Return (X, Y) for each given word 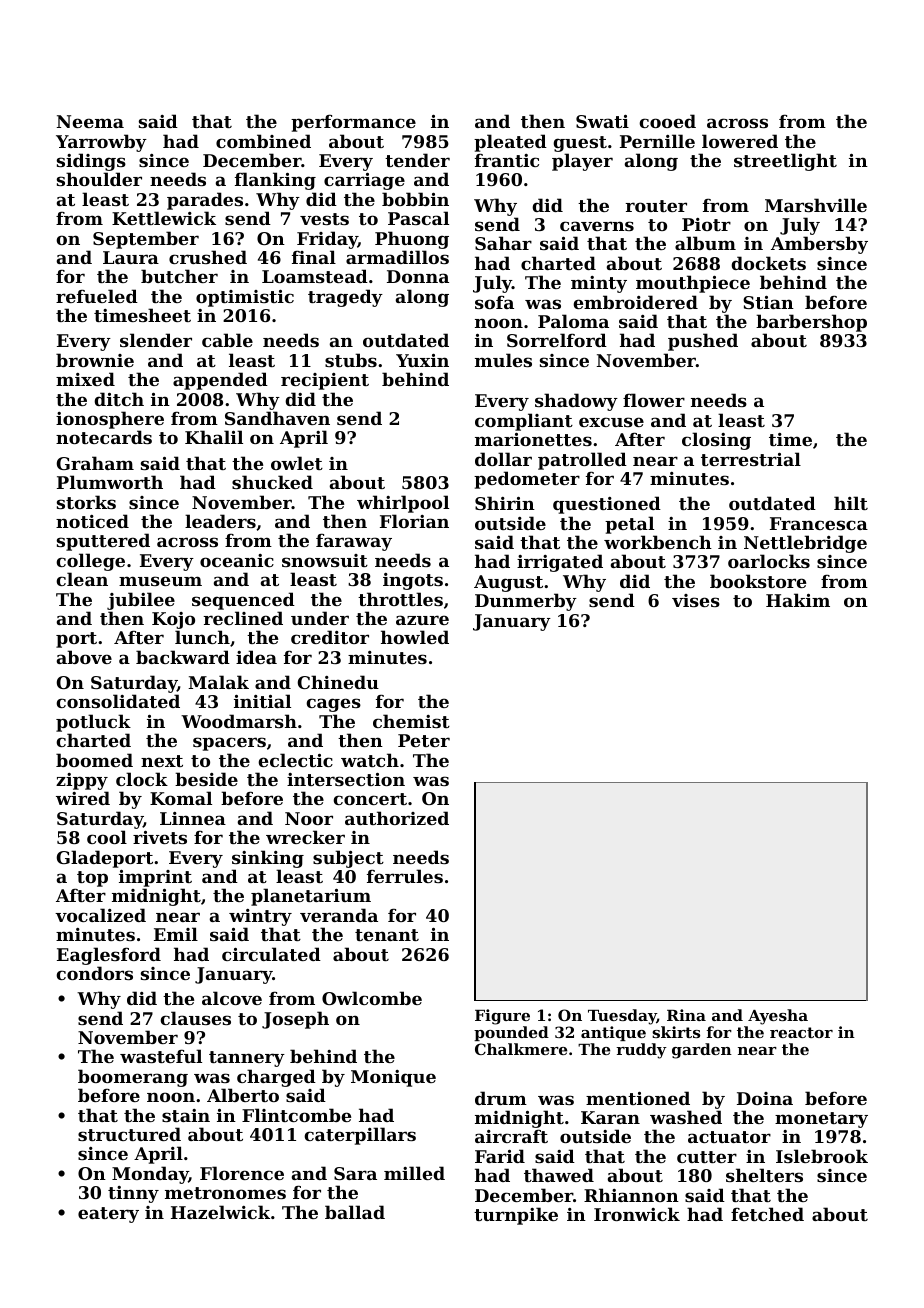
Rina (686, 1015)
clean (82, 579)
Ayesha (778, 1017)
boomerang (133, 1078)
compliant (524, 422)
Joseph (295, 1020)
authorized (397, 818)
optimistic (245, 298)
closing (716, 441)
